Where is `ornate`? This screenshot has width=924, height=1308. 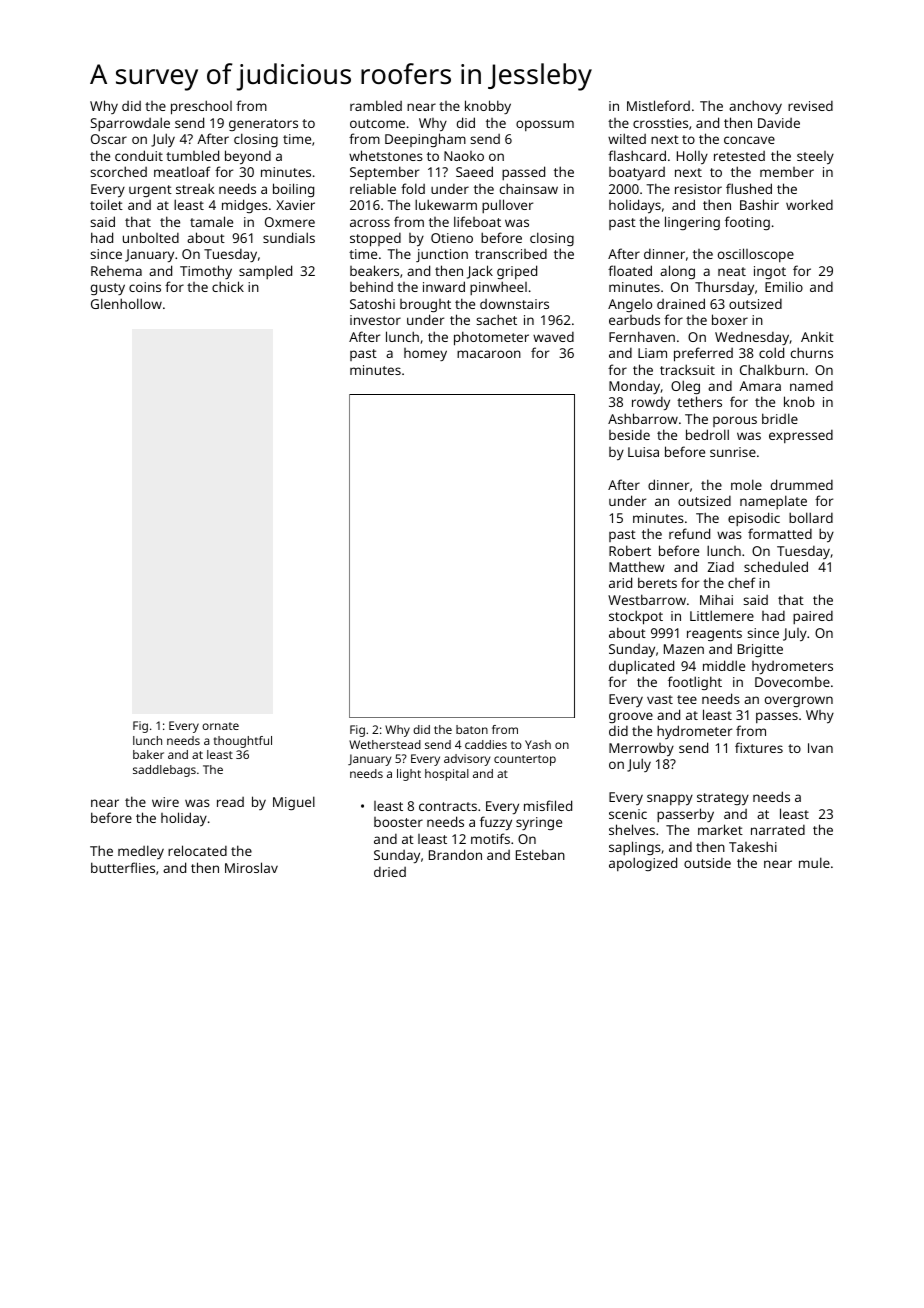 ornate is located at coordinates (220, 726).
